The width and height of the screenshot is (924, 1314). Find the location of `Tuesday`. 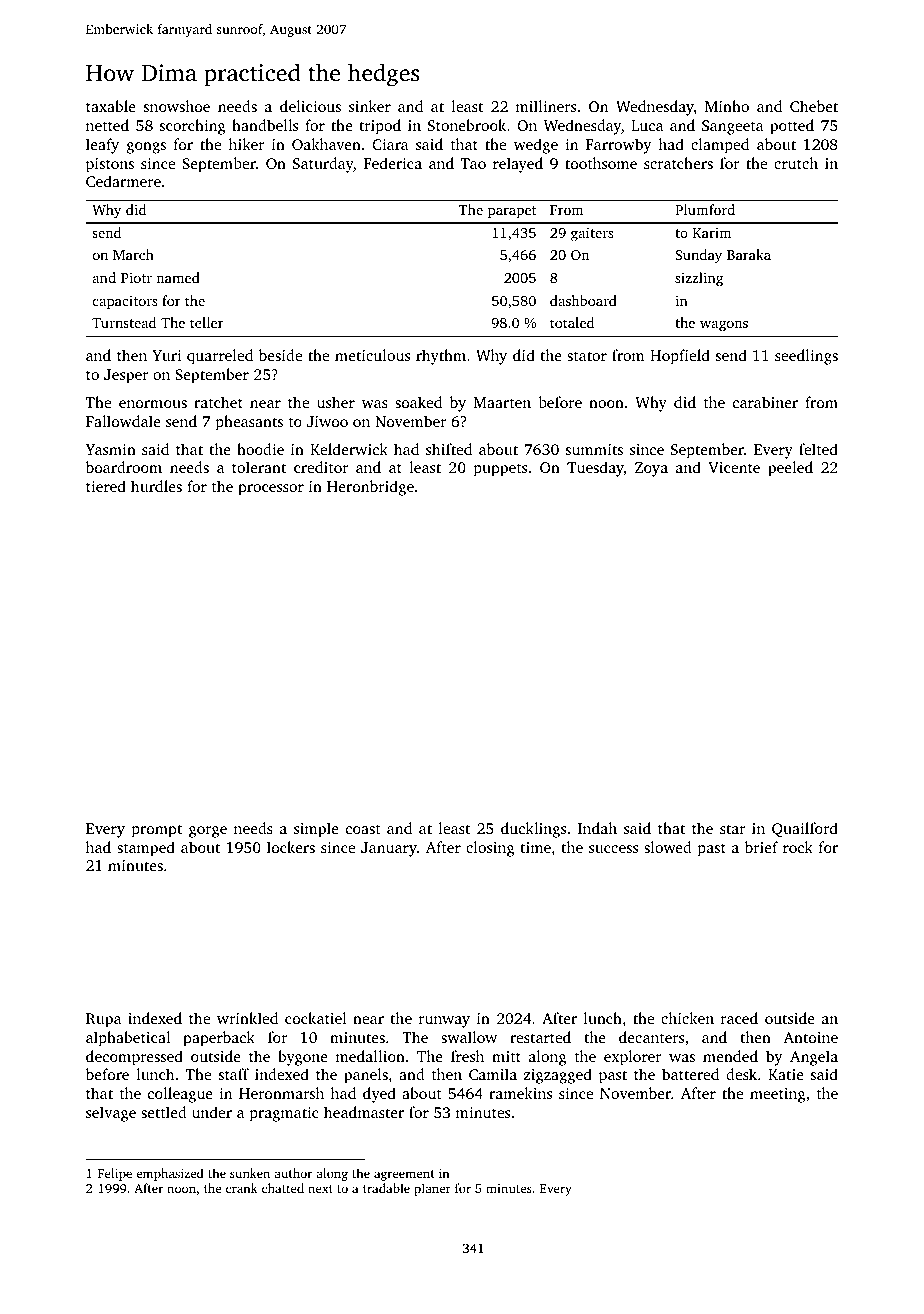

Tuesday is located at coordinates (595, 469).
